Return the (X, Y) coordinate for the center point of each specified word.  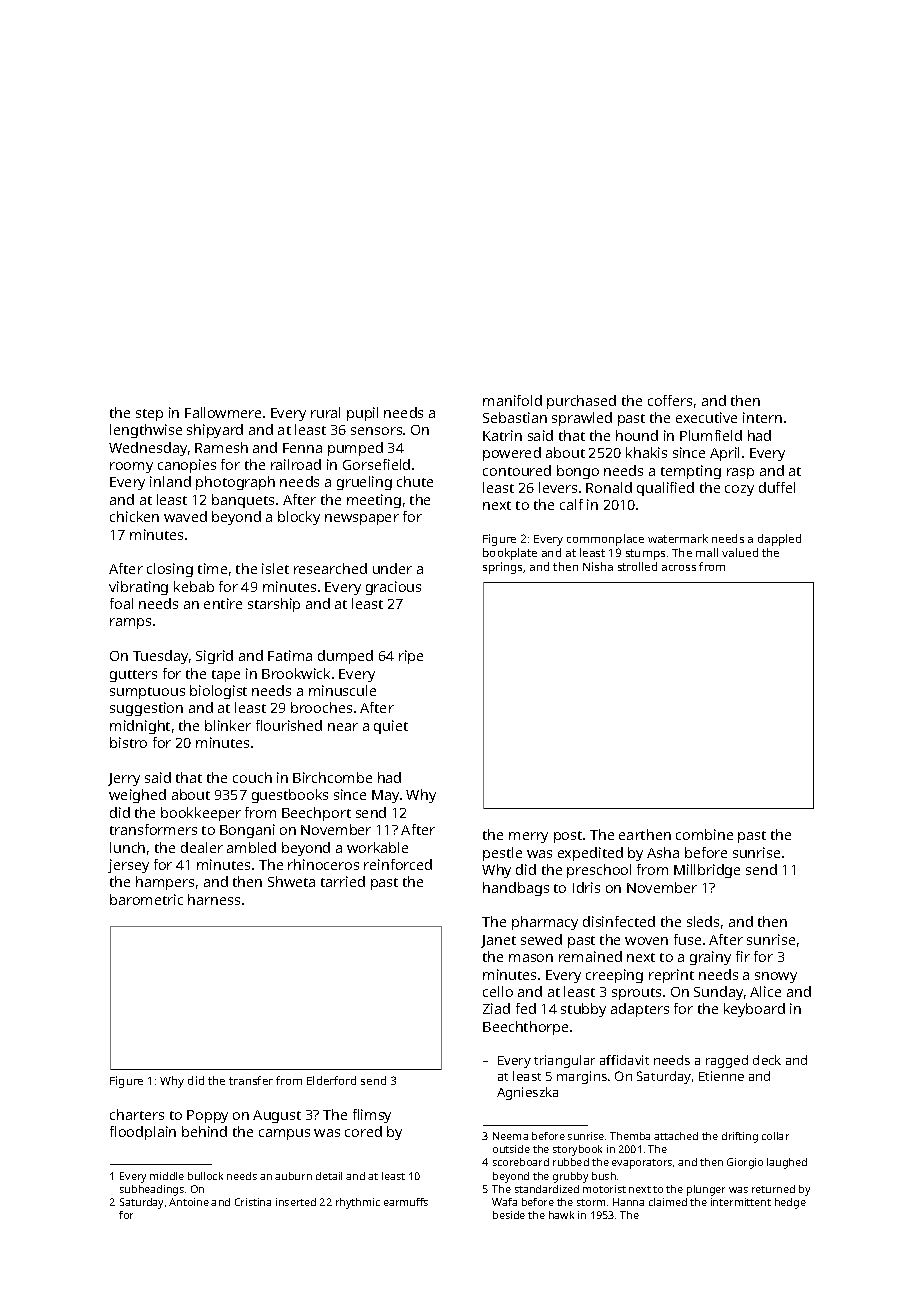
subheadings (152, 1190)
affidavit (624, 1060)
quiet (391, 727)
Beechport (316, 814)
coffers (670, 400)
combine (704, 834)
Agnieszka (527, 1093)
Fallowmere (223, 412)
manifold (512, 400)
